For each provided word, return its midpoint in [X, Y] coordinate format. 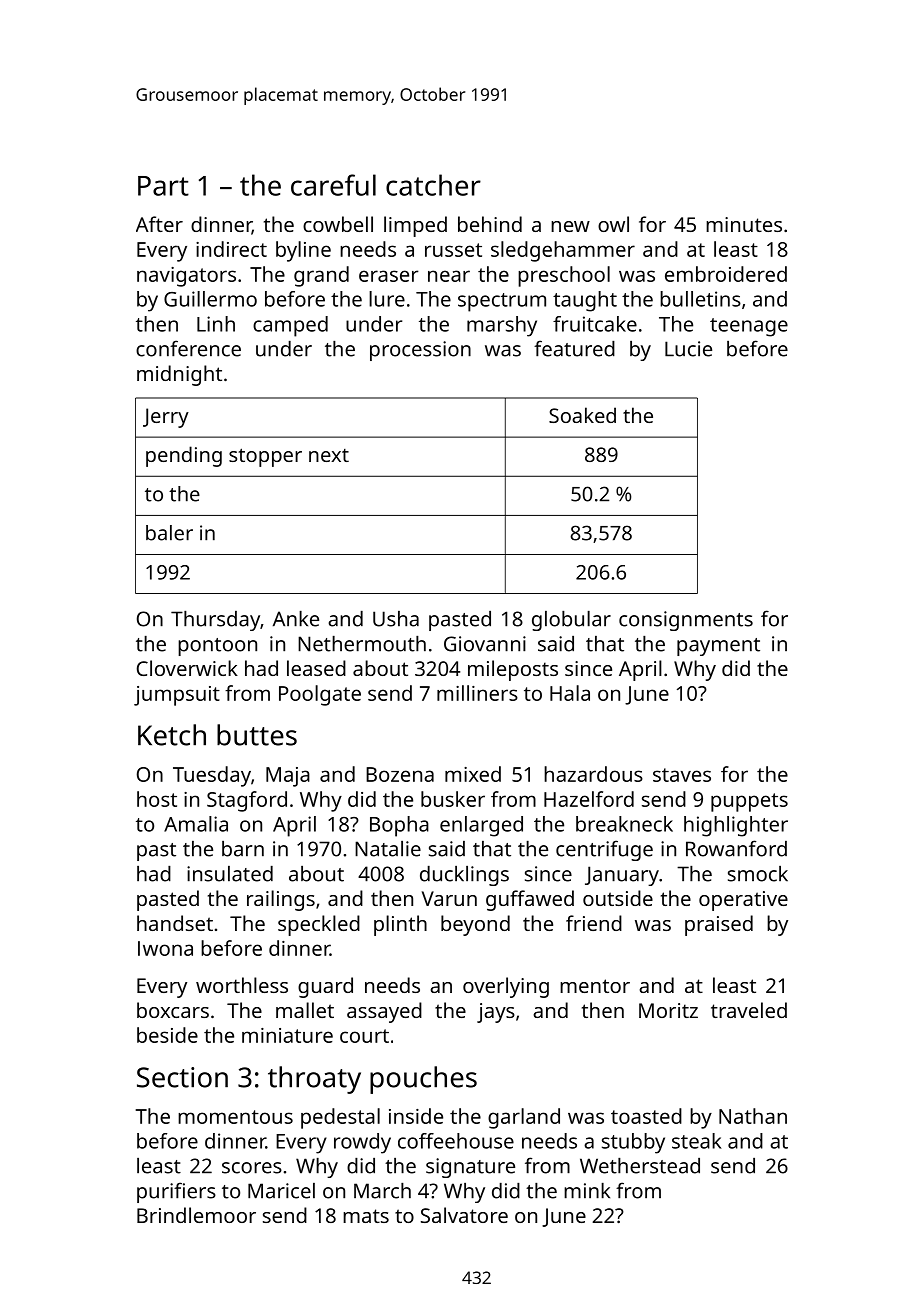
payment [718, 647]
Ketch [172, 735]
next [329, 455]
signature [470, 1168]
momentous [235, 1117]
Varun [449, 898]
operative [743, 901]
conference [188, 348]
